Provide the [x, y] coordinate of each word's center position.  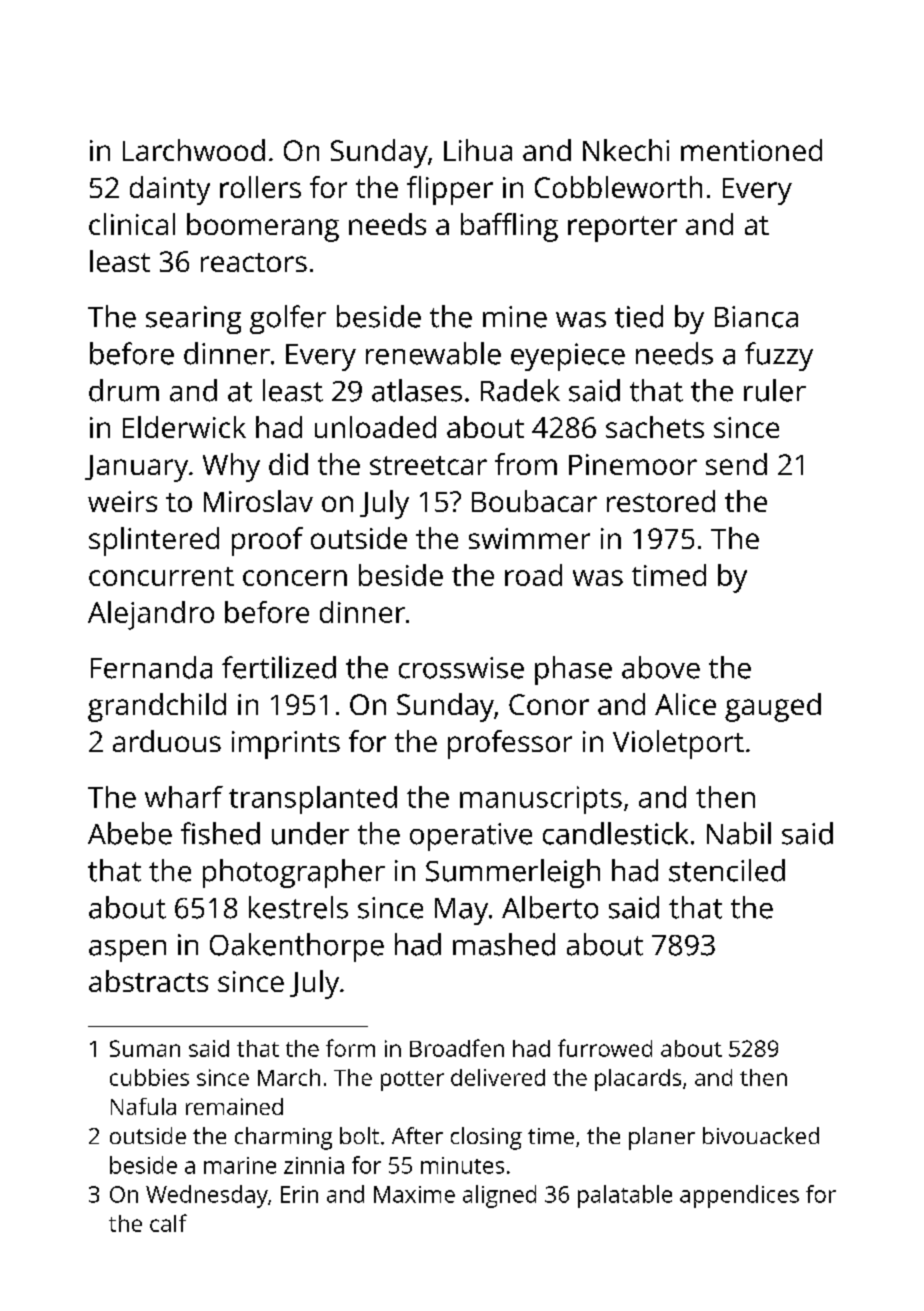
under [310, 833]
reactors [254, 262]
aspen [127, 951]
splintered [154, 541]
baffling [509, 227]
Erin [299, 1194]
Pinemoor [633, 464]
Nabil [739, 833]
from [526, 464]
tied [639, 316]
